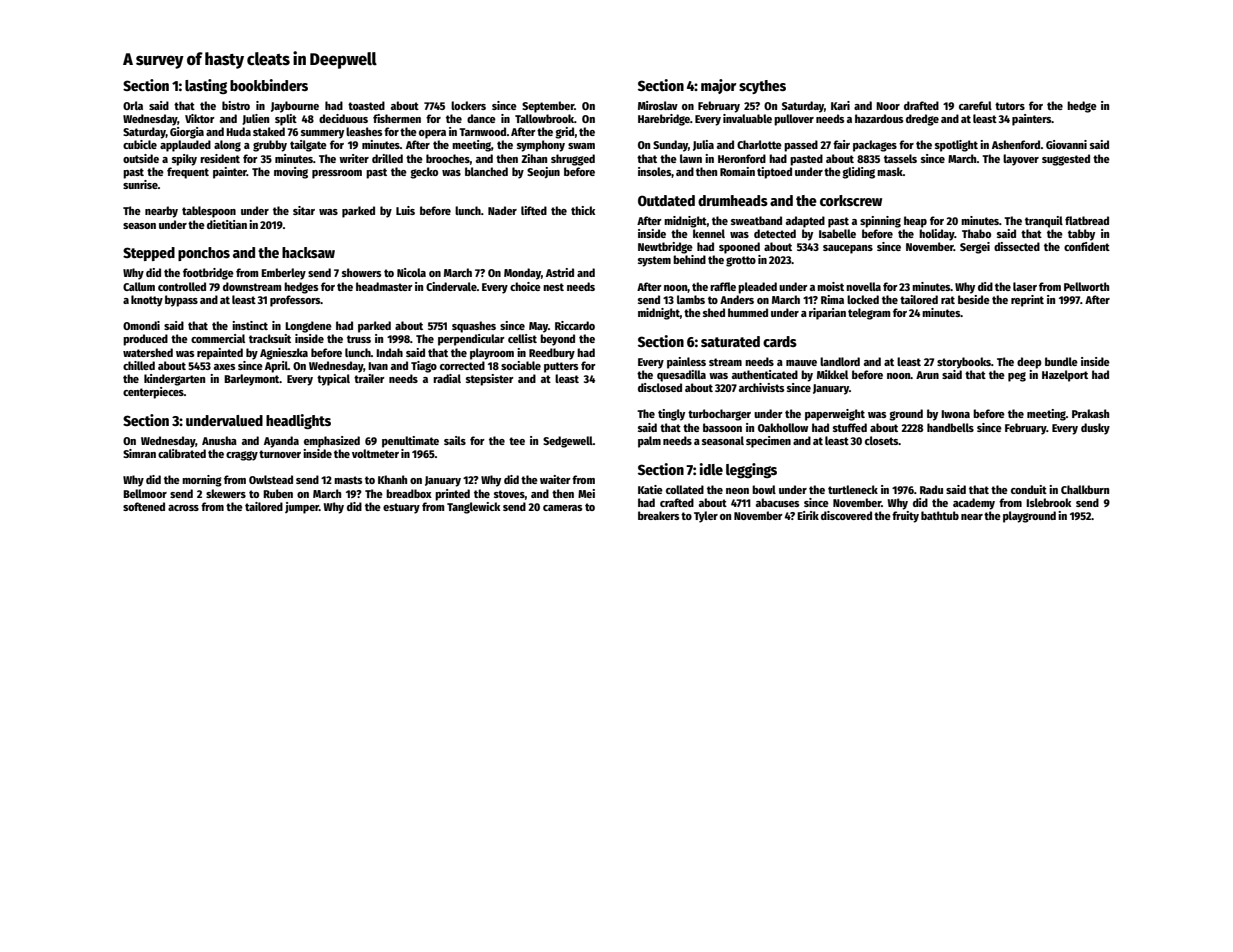 This document has height=952, width=1233. I want to click on insoles, so click(654, 171).
